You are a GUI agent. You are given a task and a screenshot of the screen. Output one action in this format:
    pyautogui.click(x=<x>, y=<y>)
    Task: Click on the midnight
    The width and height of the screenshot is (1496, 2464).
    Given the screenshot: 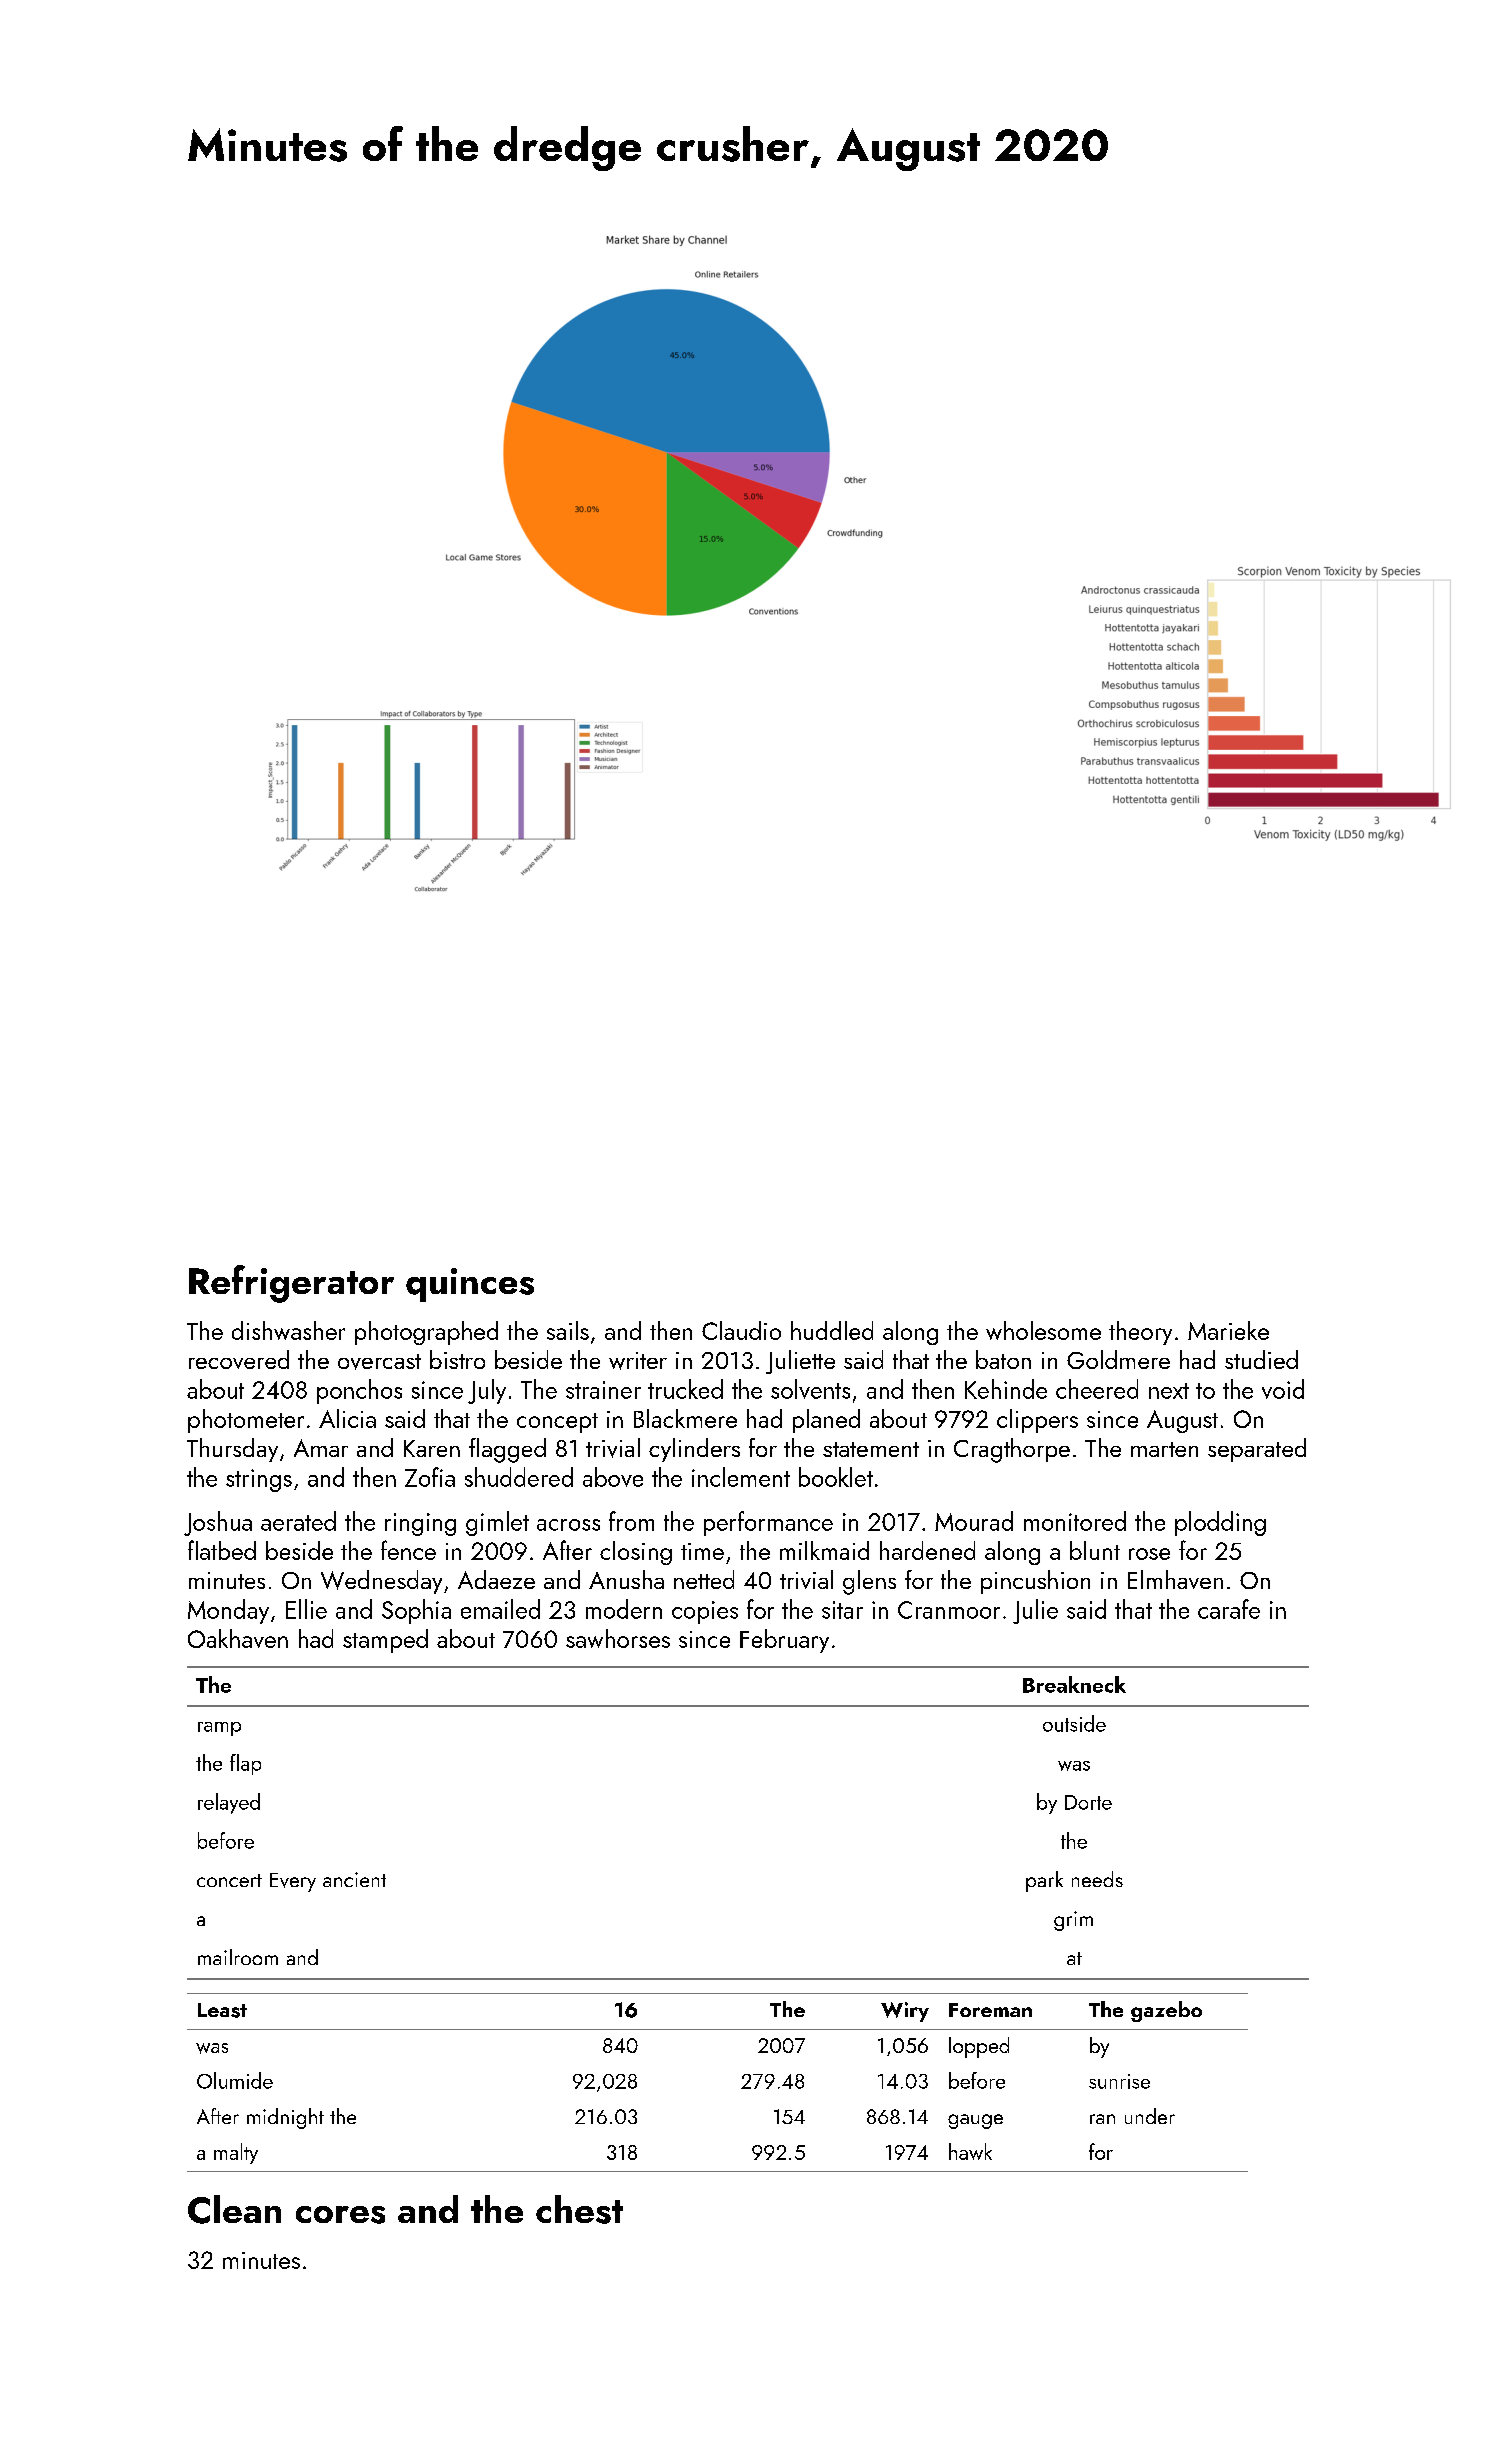 What is the action you would take?
    pyautogui.click(x=285, y=2118)
